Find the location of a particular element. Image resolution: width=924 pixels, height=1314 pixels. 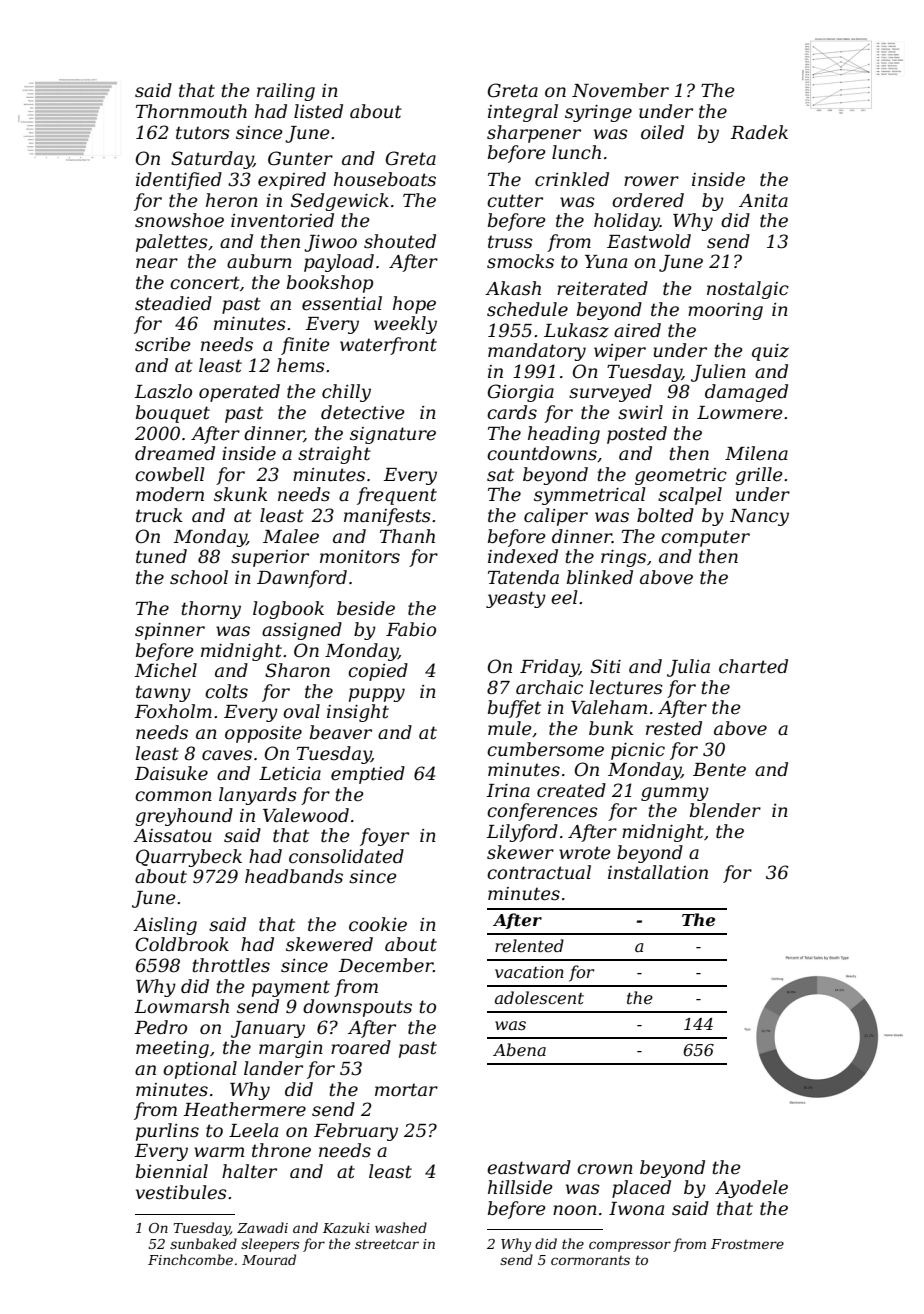

cormorants is located at coordinates (590, 1260).
